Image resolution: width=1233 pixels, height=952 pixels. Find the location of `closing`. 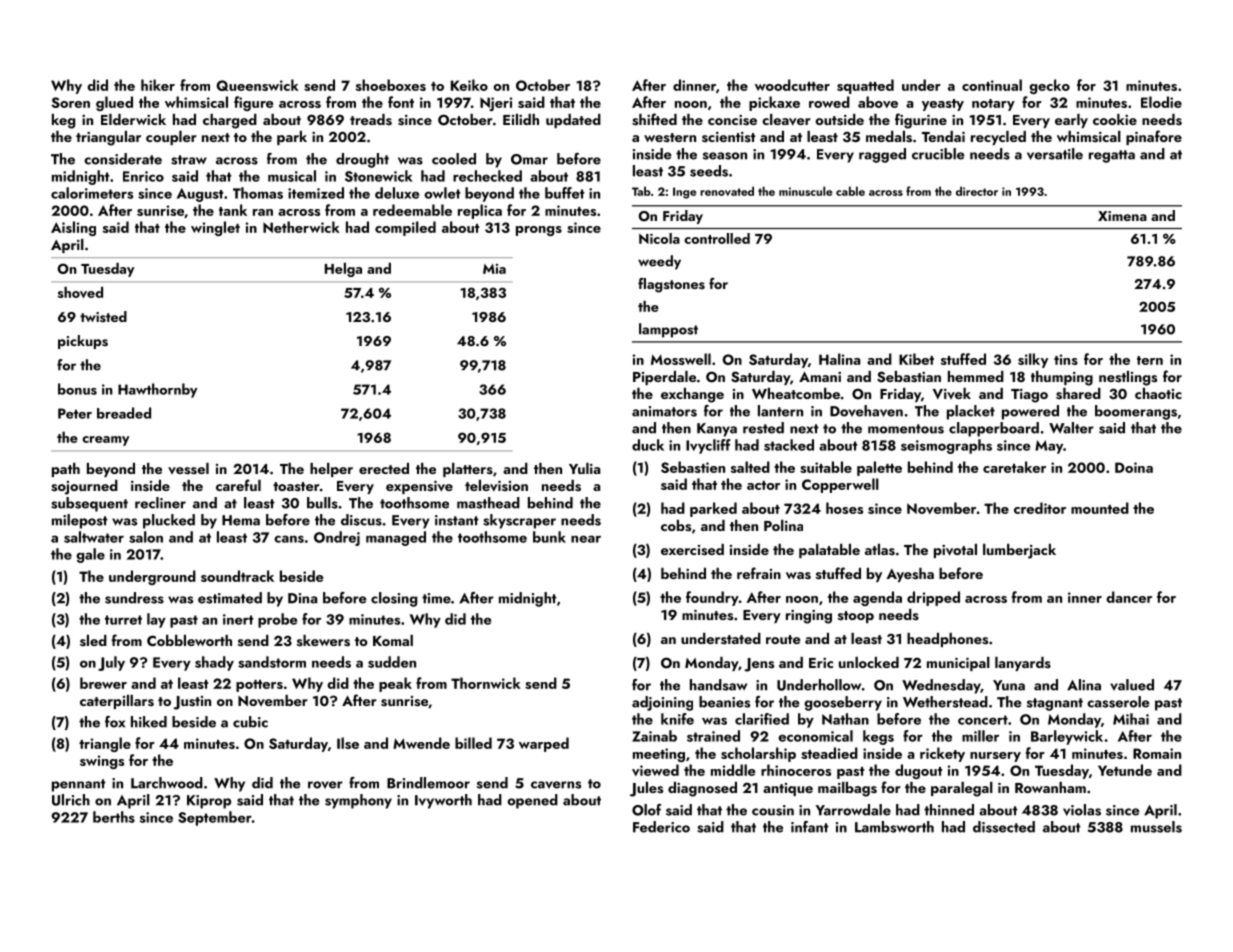

closing is located at coordinates (394, 599).
